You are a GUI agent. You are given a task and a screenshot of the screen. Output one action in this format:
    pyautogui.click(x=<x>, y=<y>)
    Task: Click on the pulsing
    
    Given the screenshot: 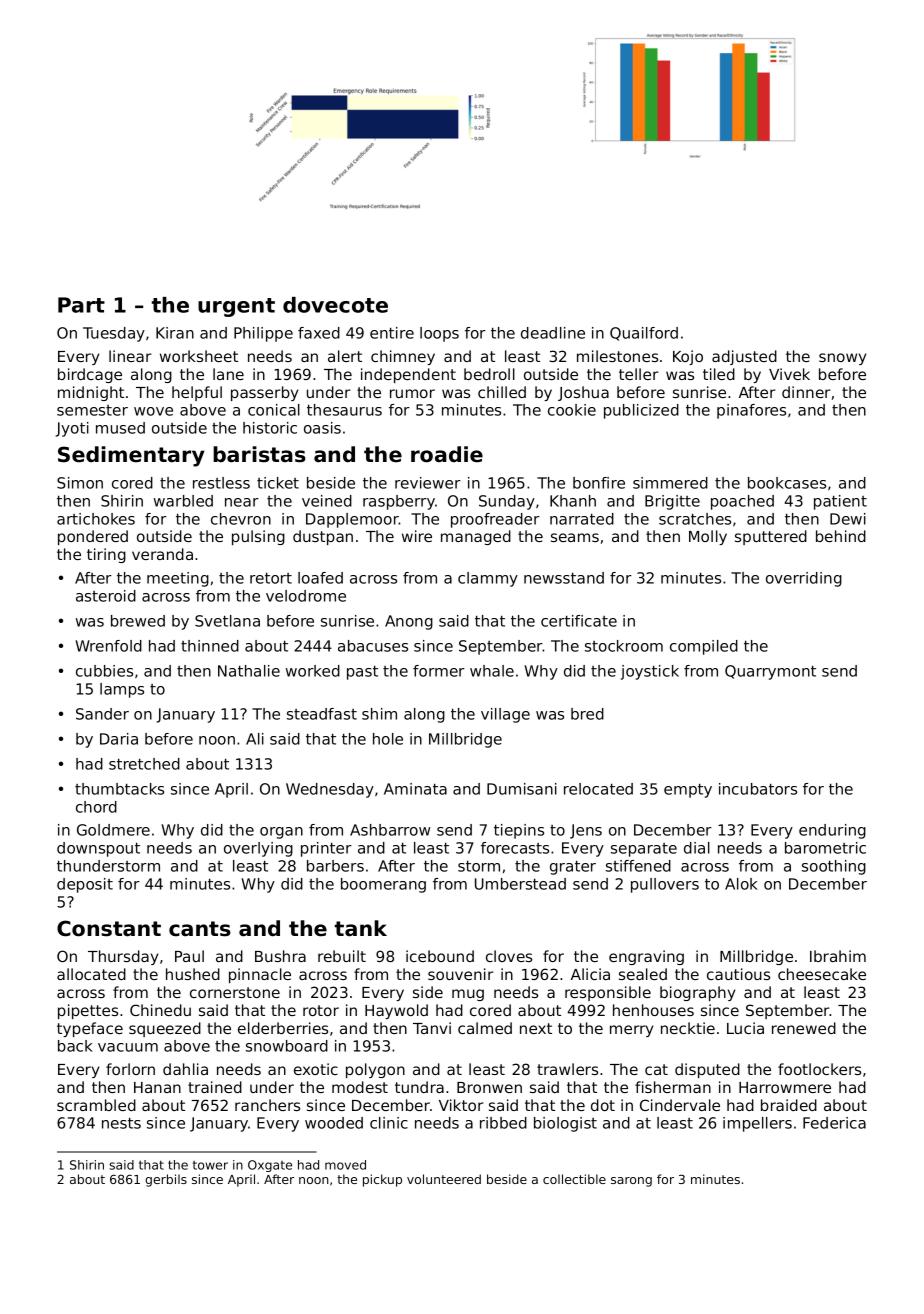 What is the action you would take?
    pyautogui.click(x=258, y=537)
